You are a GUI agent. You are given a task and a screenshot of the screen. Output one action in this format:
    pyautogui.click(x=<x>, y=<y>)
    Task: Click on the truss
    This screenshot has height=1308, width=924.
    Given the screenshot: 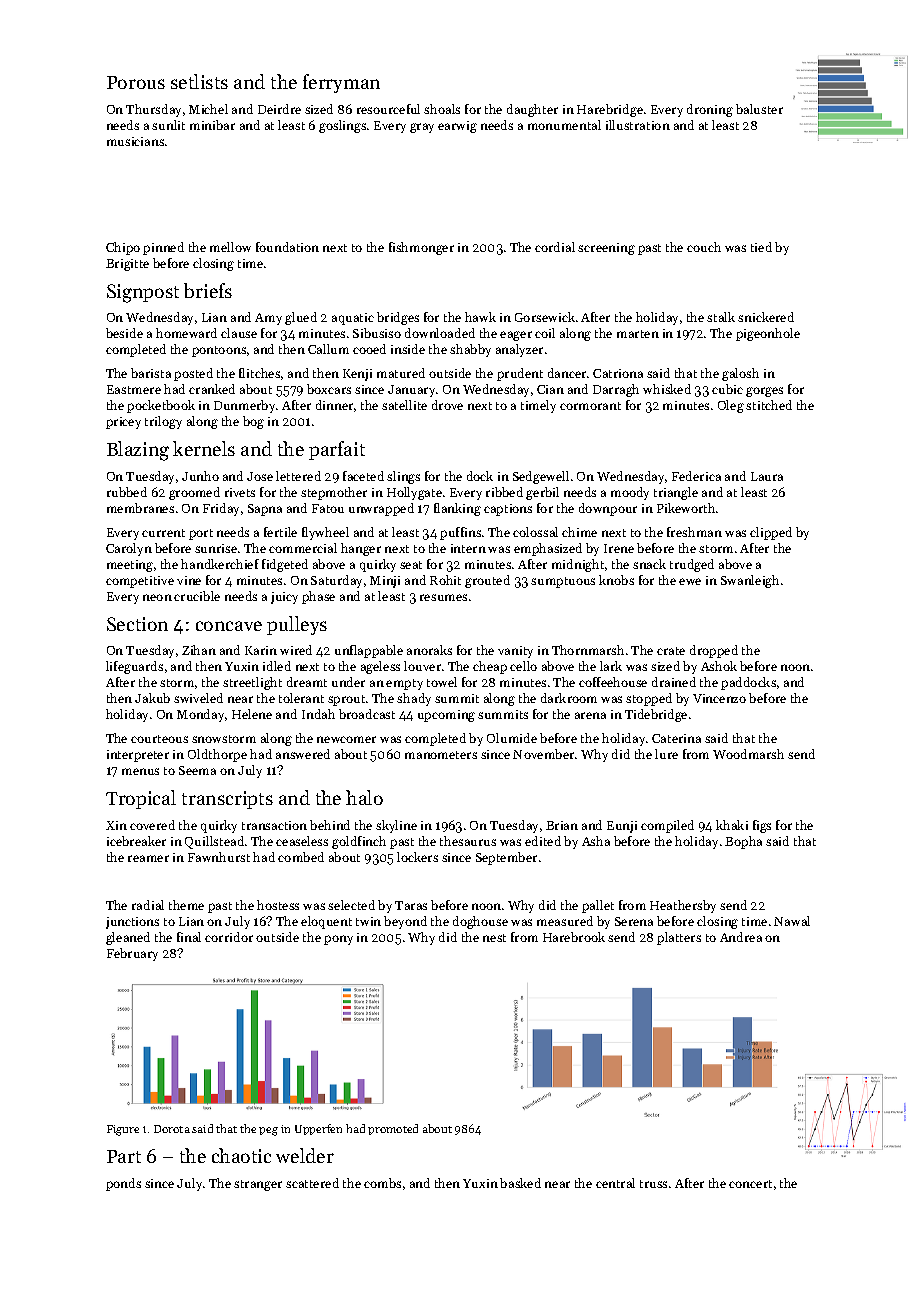 What is the action you would take?
    pyautogui.click(x=653, y=1184)
